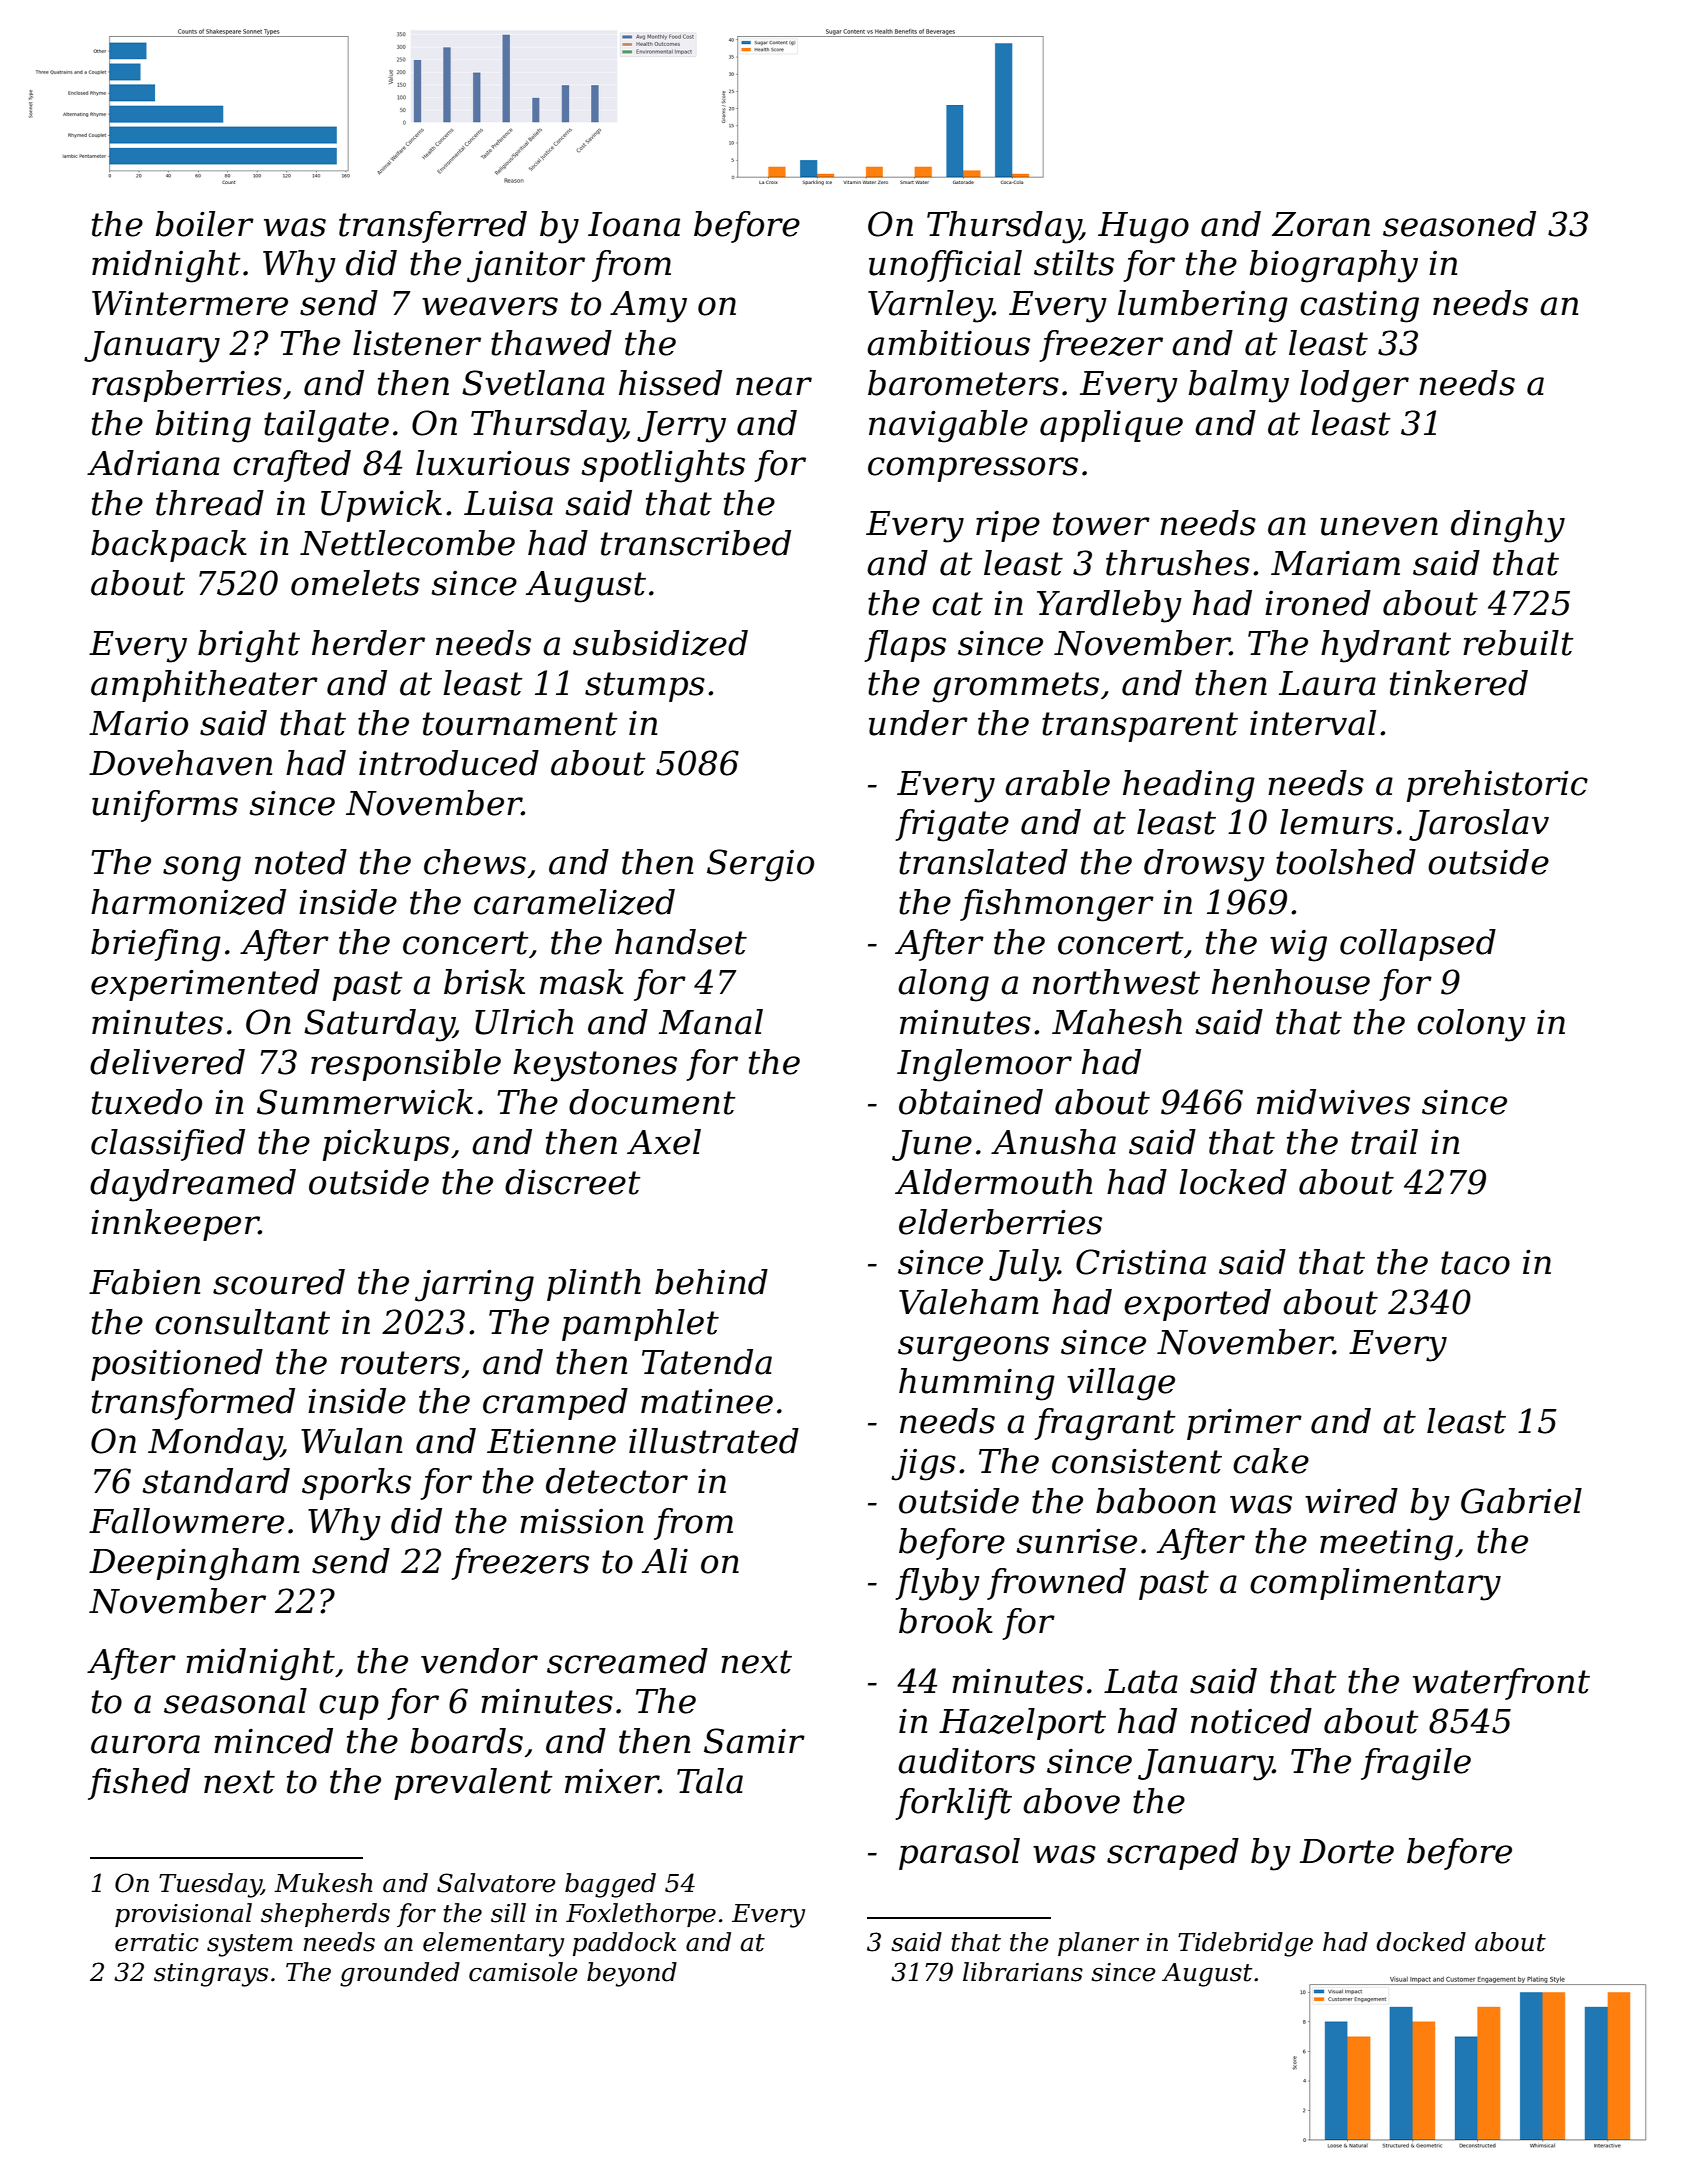  I want to click on lumbering, so click(1203, 306).
